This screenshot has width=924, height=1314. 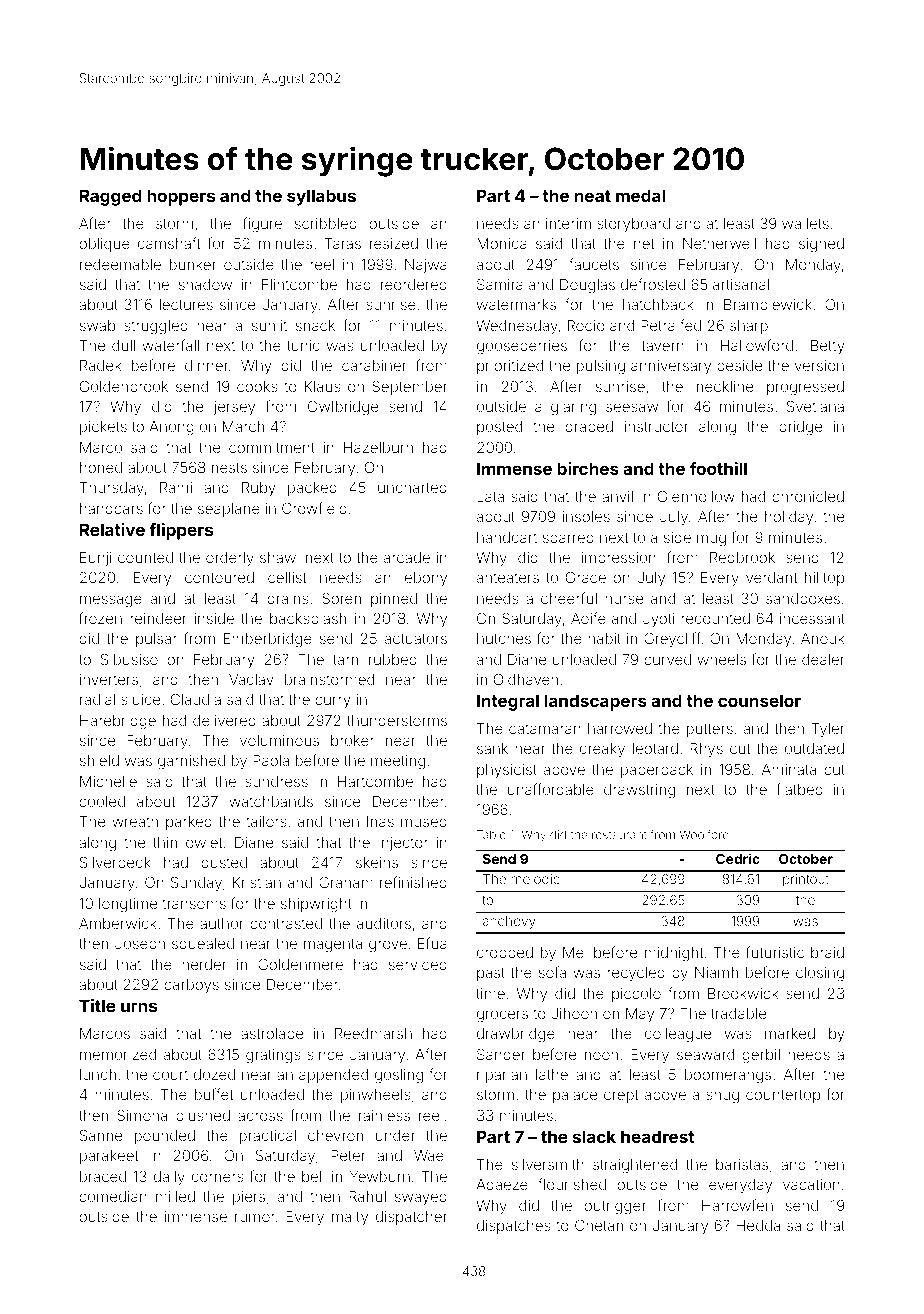 What do you see at coordinates (502, 1076) in the screenshot?
I see `riparian` at bounding box center [502, 1076].
